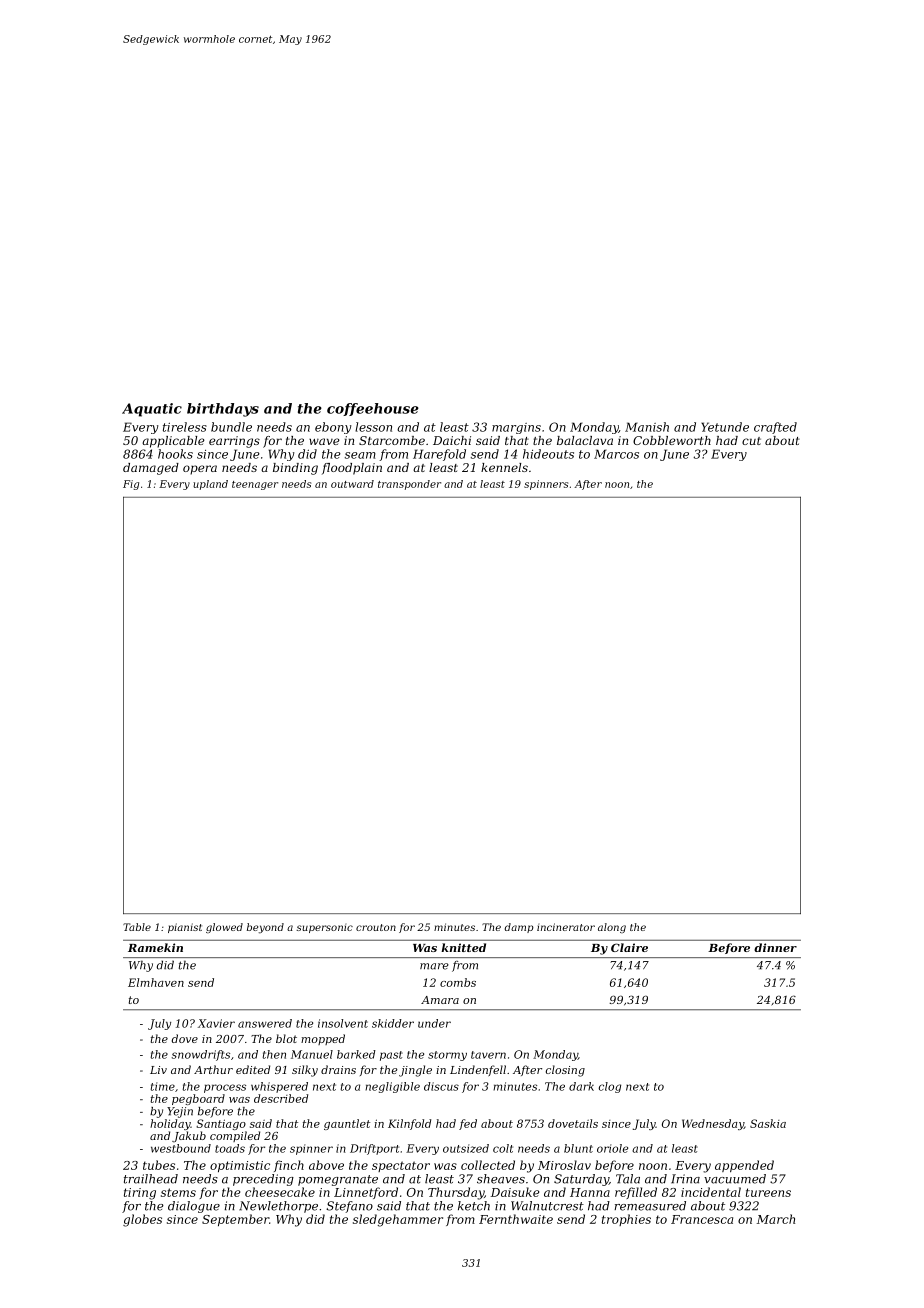  Describe the element at coordinates (612, 928) in the page. I see `along` at that location.
